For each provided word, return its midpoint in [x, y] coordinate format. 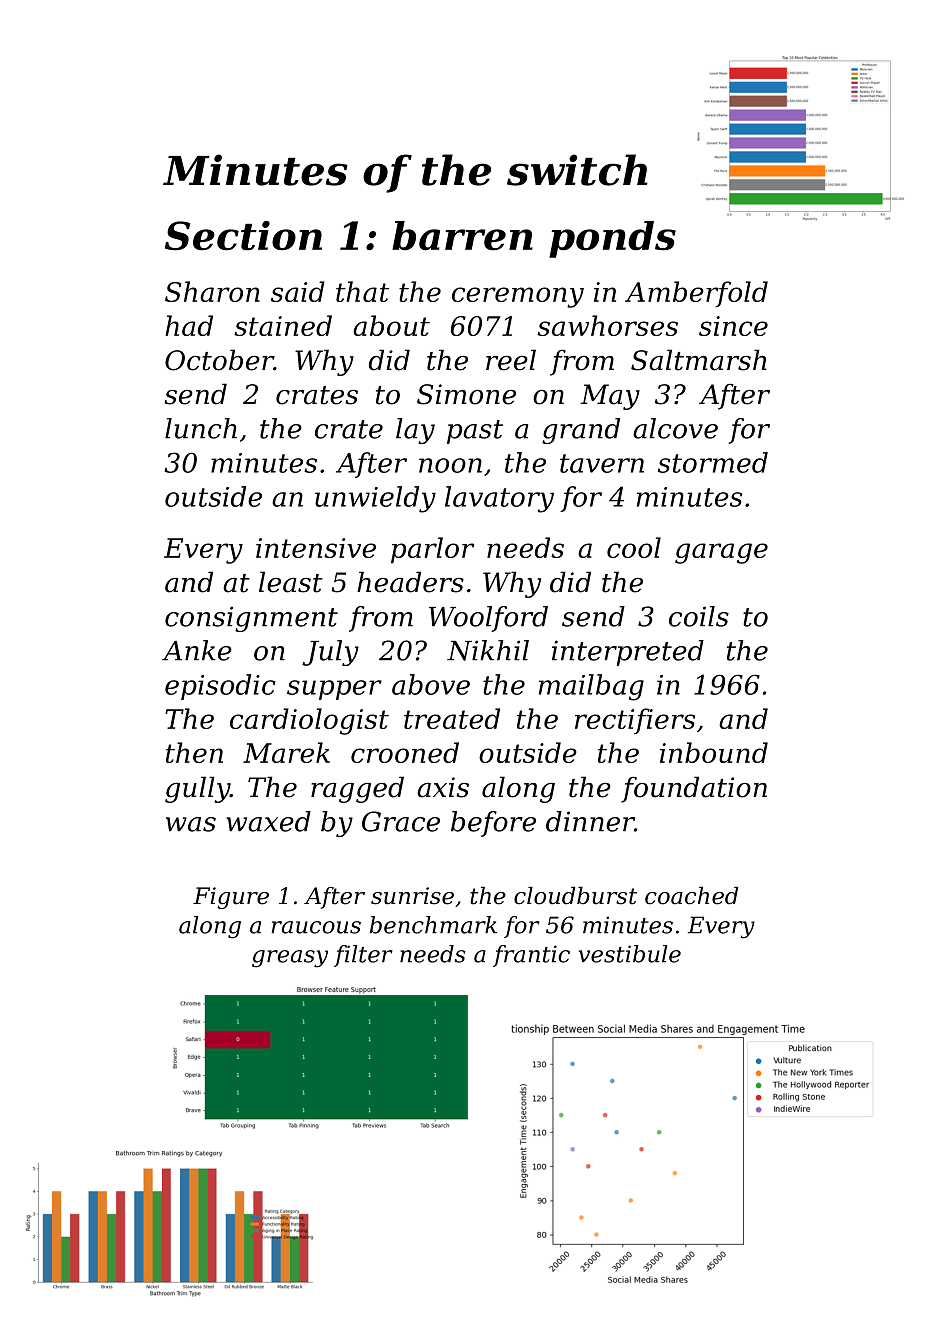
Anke [197, 650]
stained [283, 325]
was [191, 824]
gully [197, 789]
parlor [432, 550]
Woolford [488, 619]
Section [243, 236]
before [493, 824]
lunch [201, 428]
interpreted [628, 653]
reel [511, 360]
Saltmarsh [699, 360]
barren [462, 236]
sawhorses [607, 325]
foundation [694, 789]
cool [634, 547]
